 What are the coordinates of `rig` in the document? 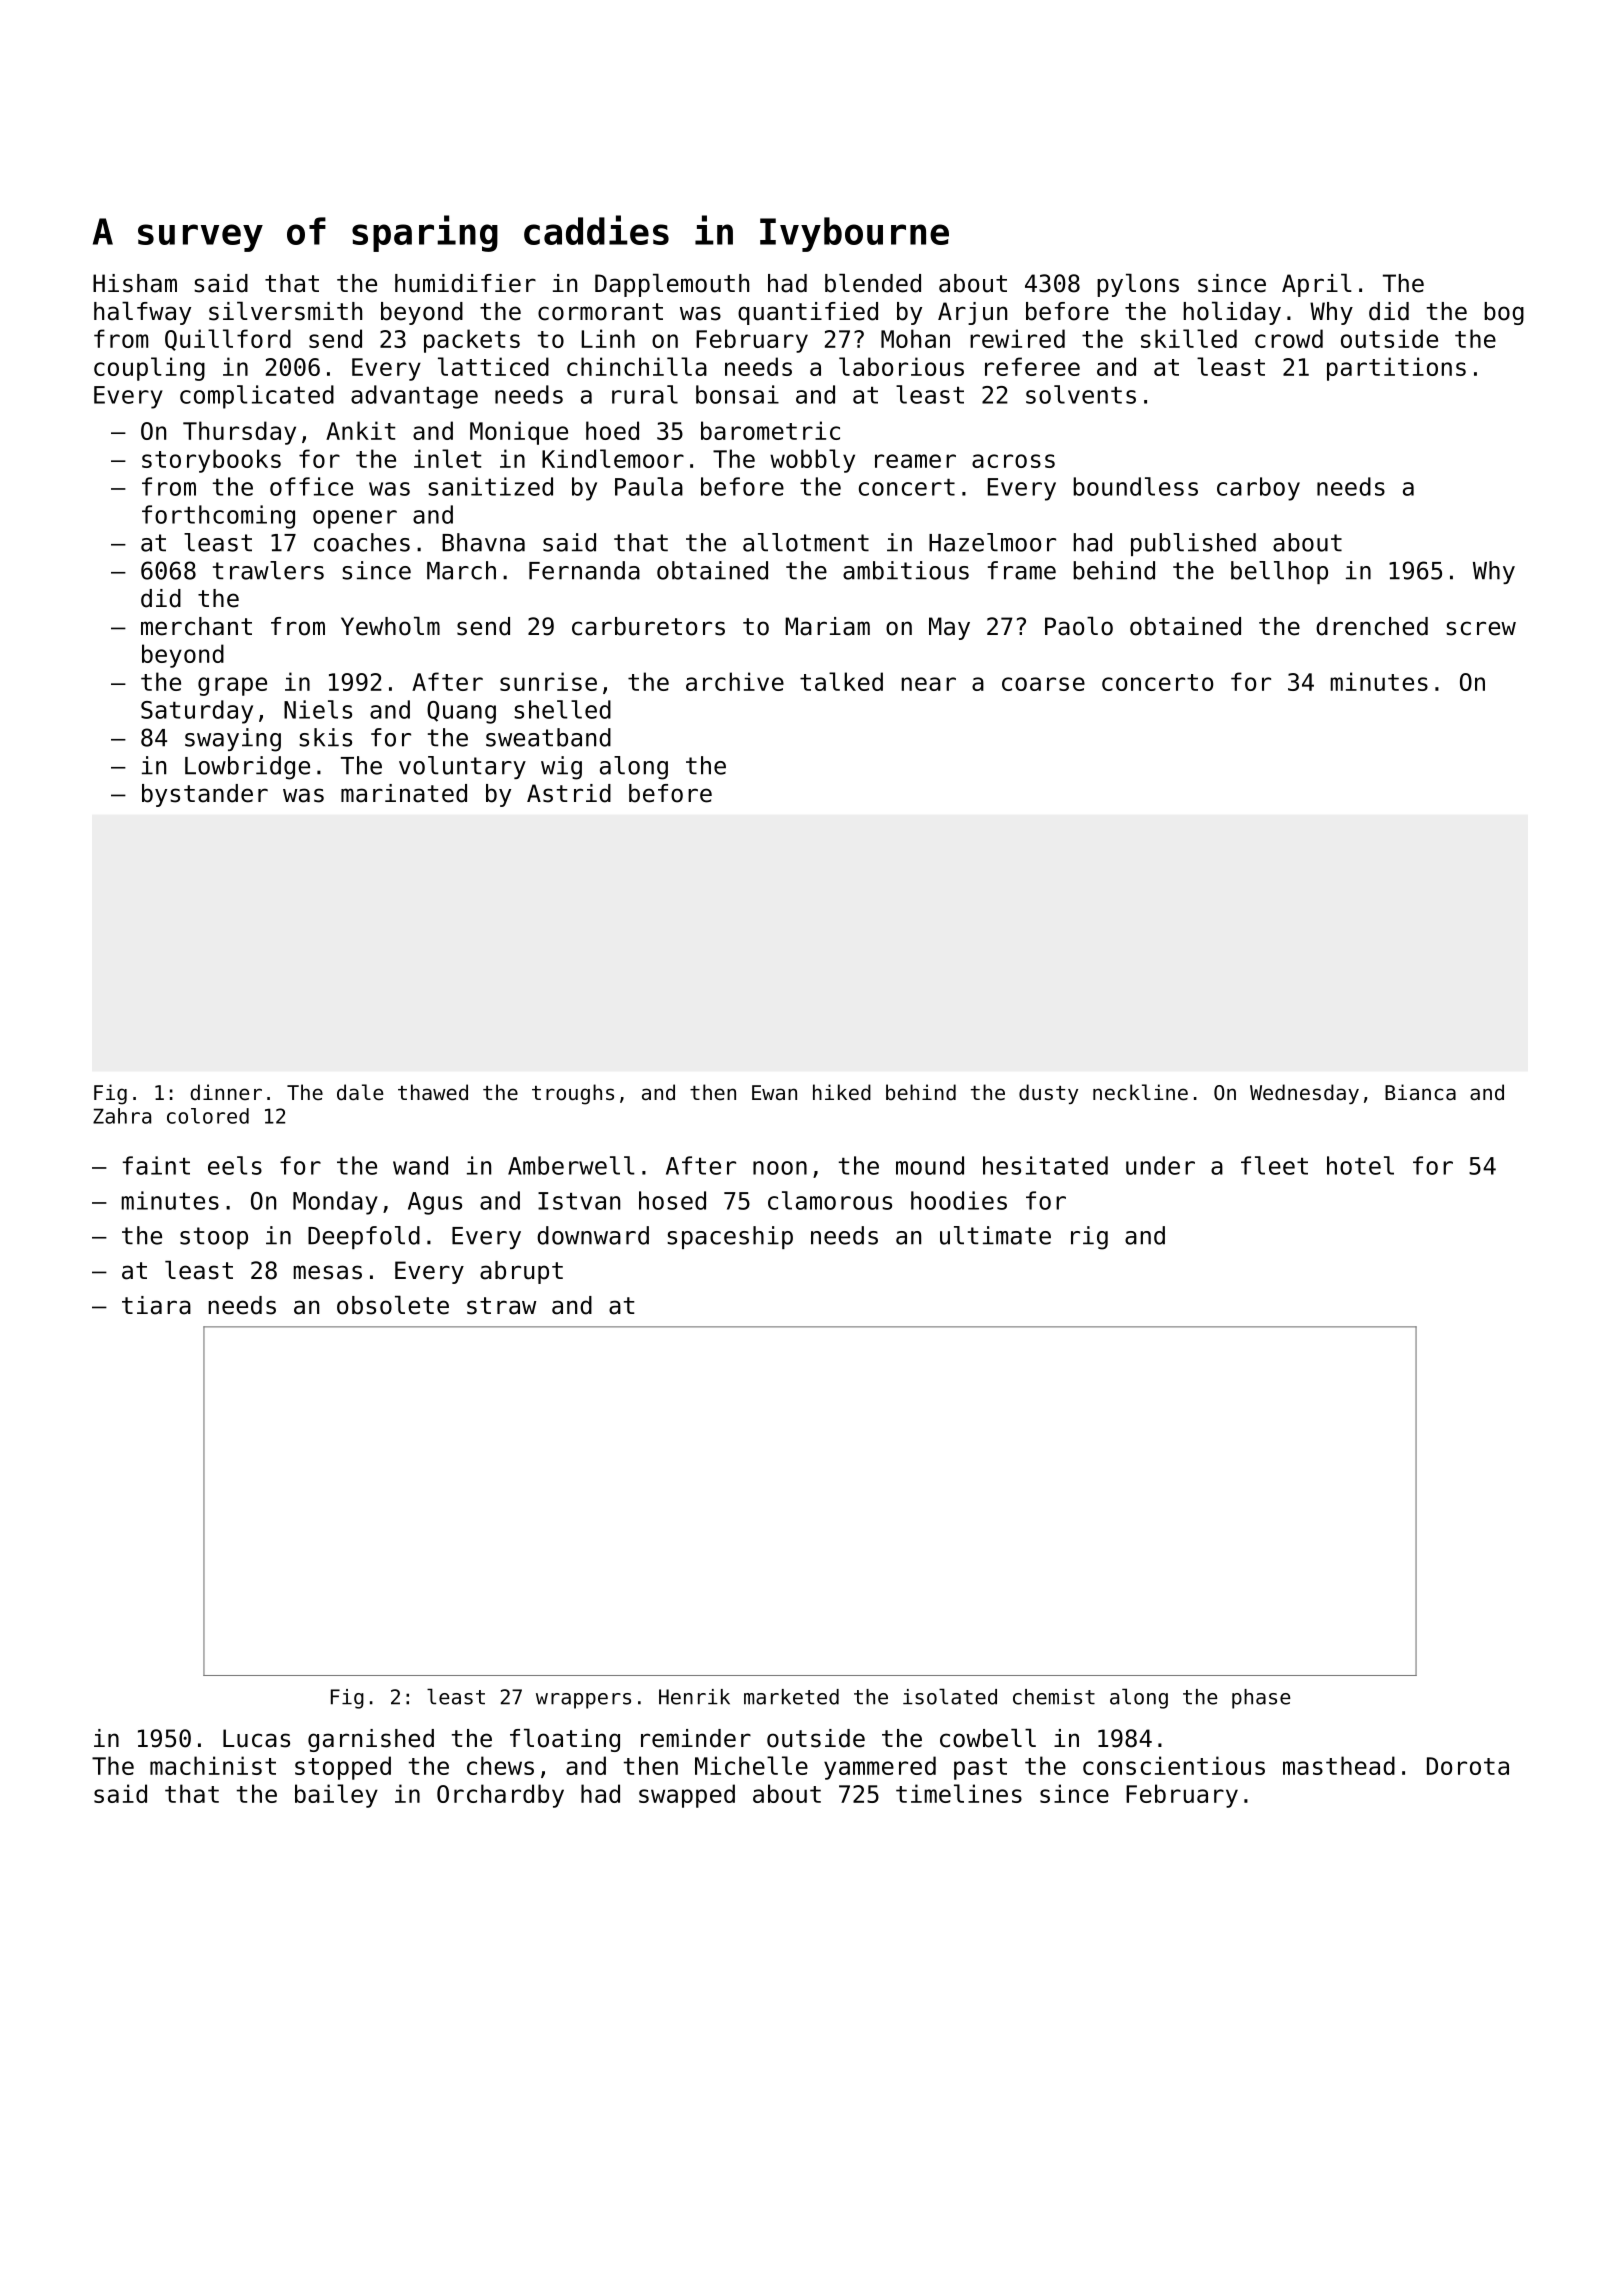 It's located at (1089, 1238).
